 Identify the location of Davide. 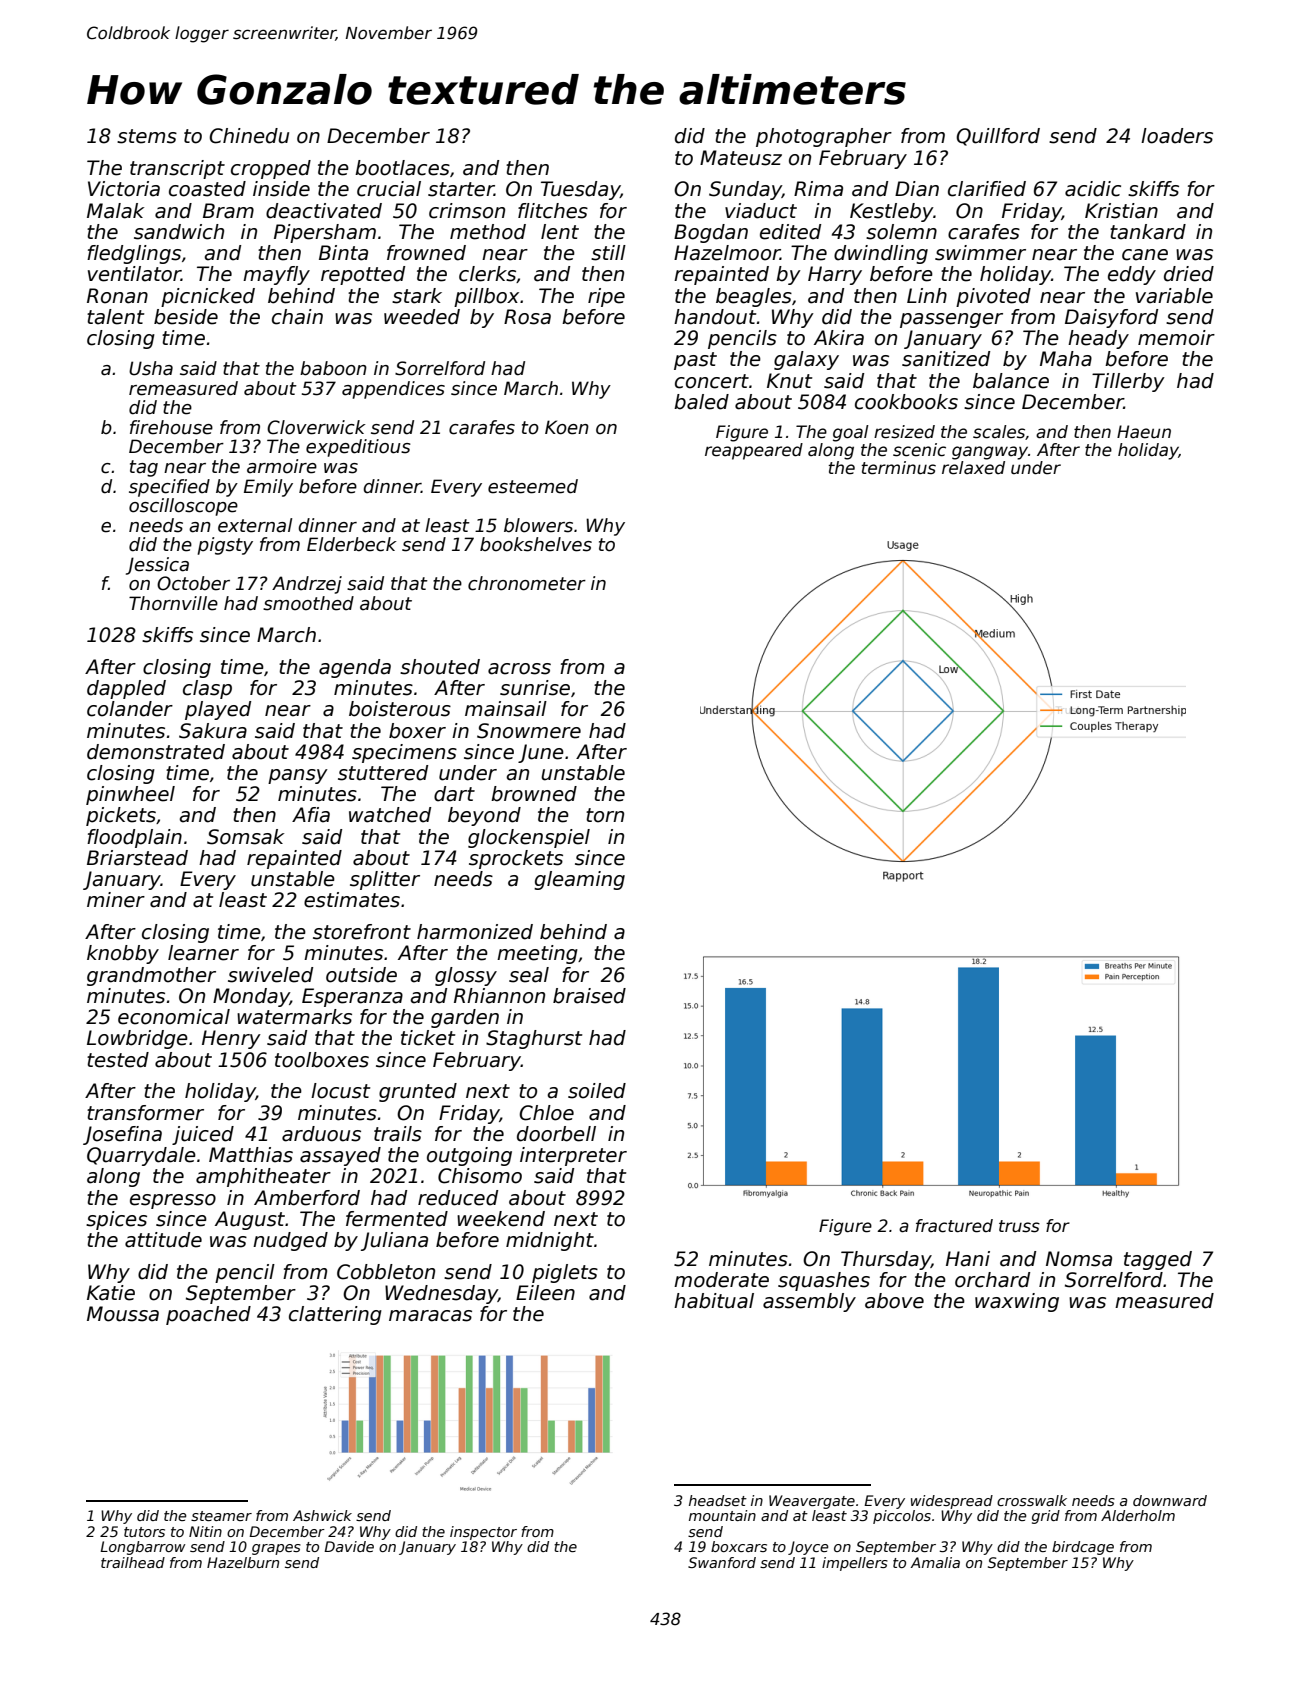
(349, 1546).
